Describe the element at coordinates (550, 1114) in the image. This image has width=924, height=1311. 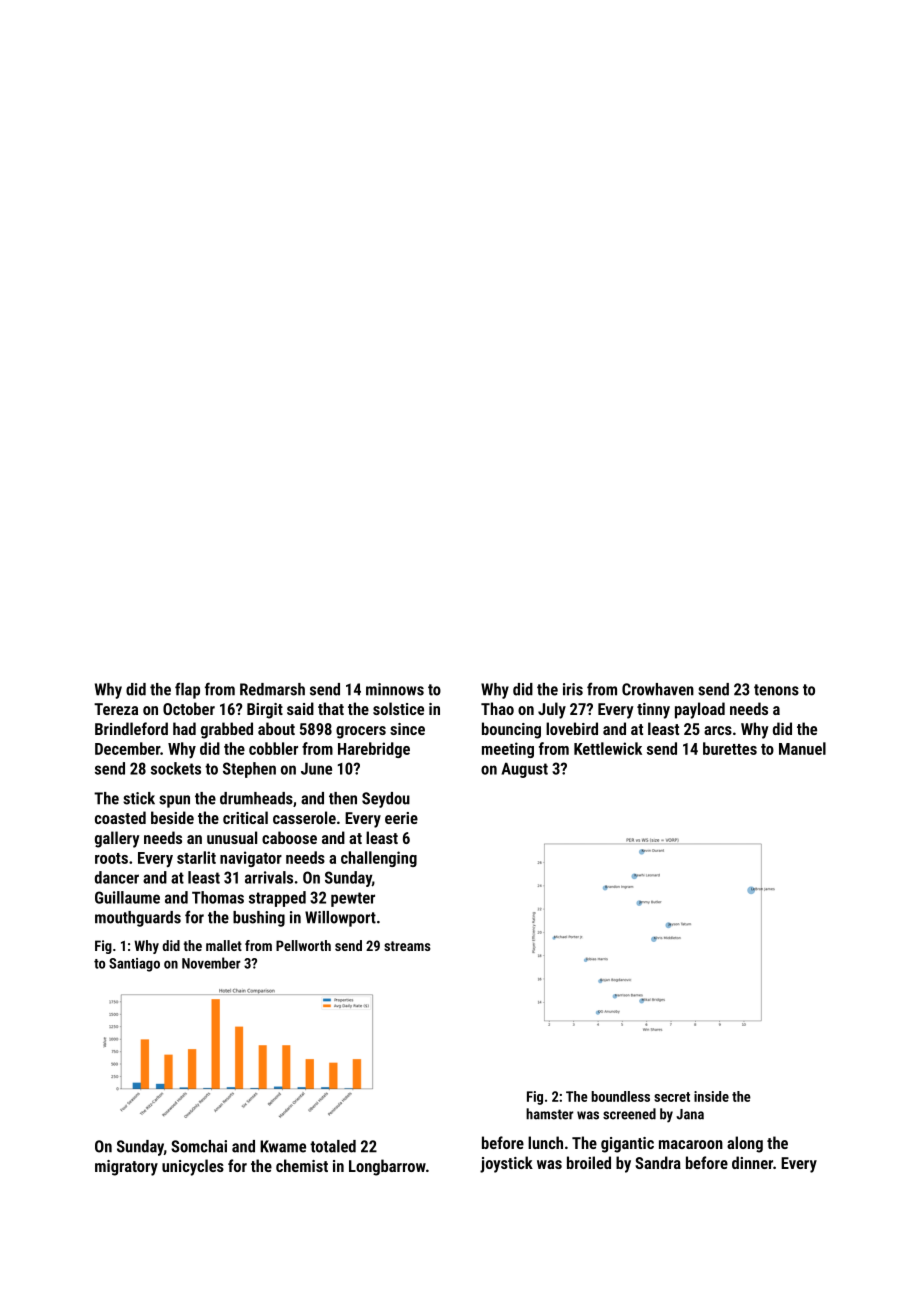
I see `hamster` at that location.
